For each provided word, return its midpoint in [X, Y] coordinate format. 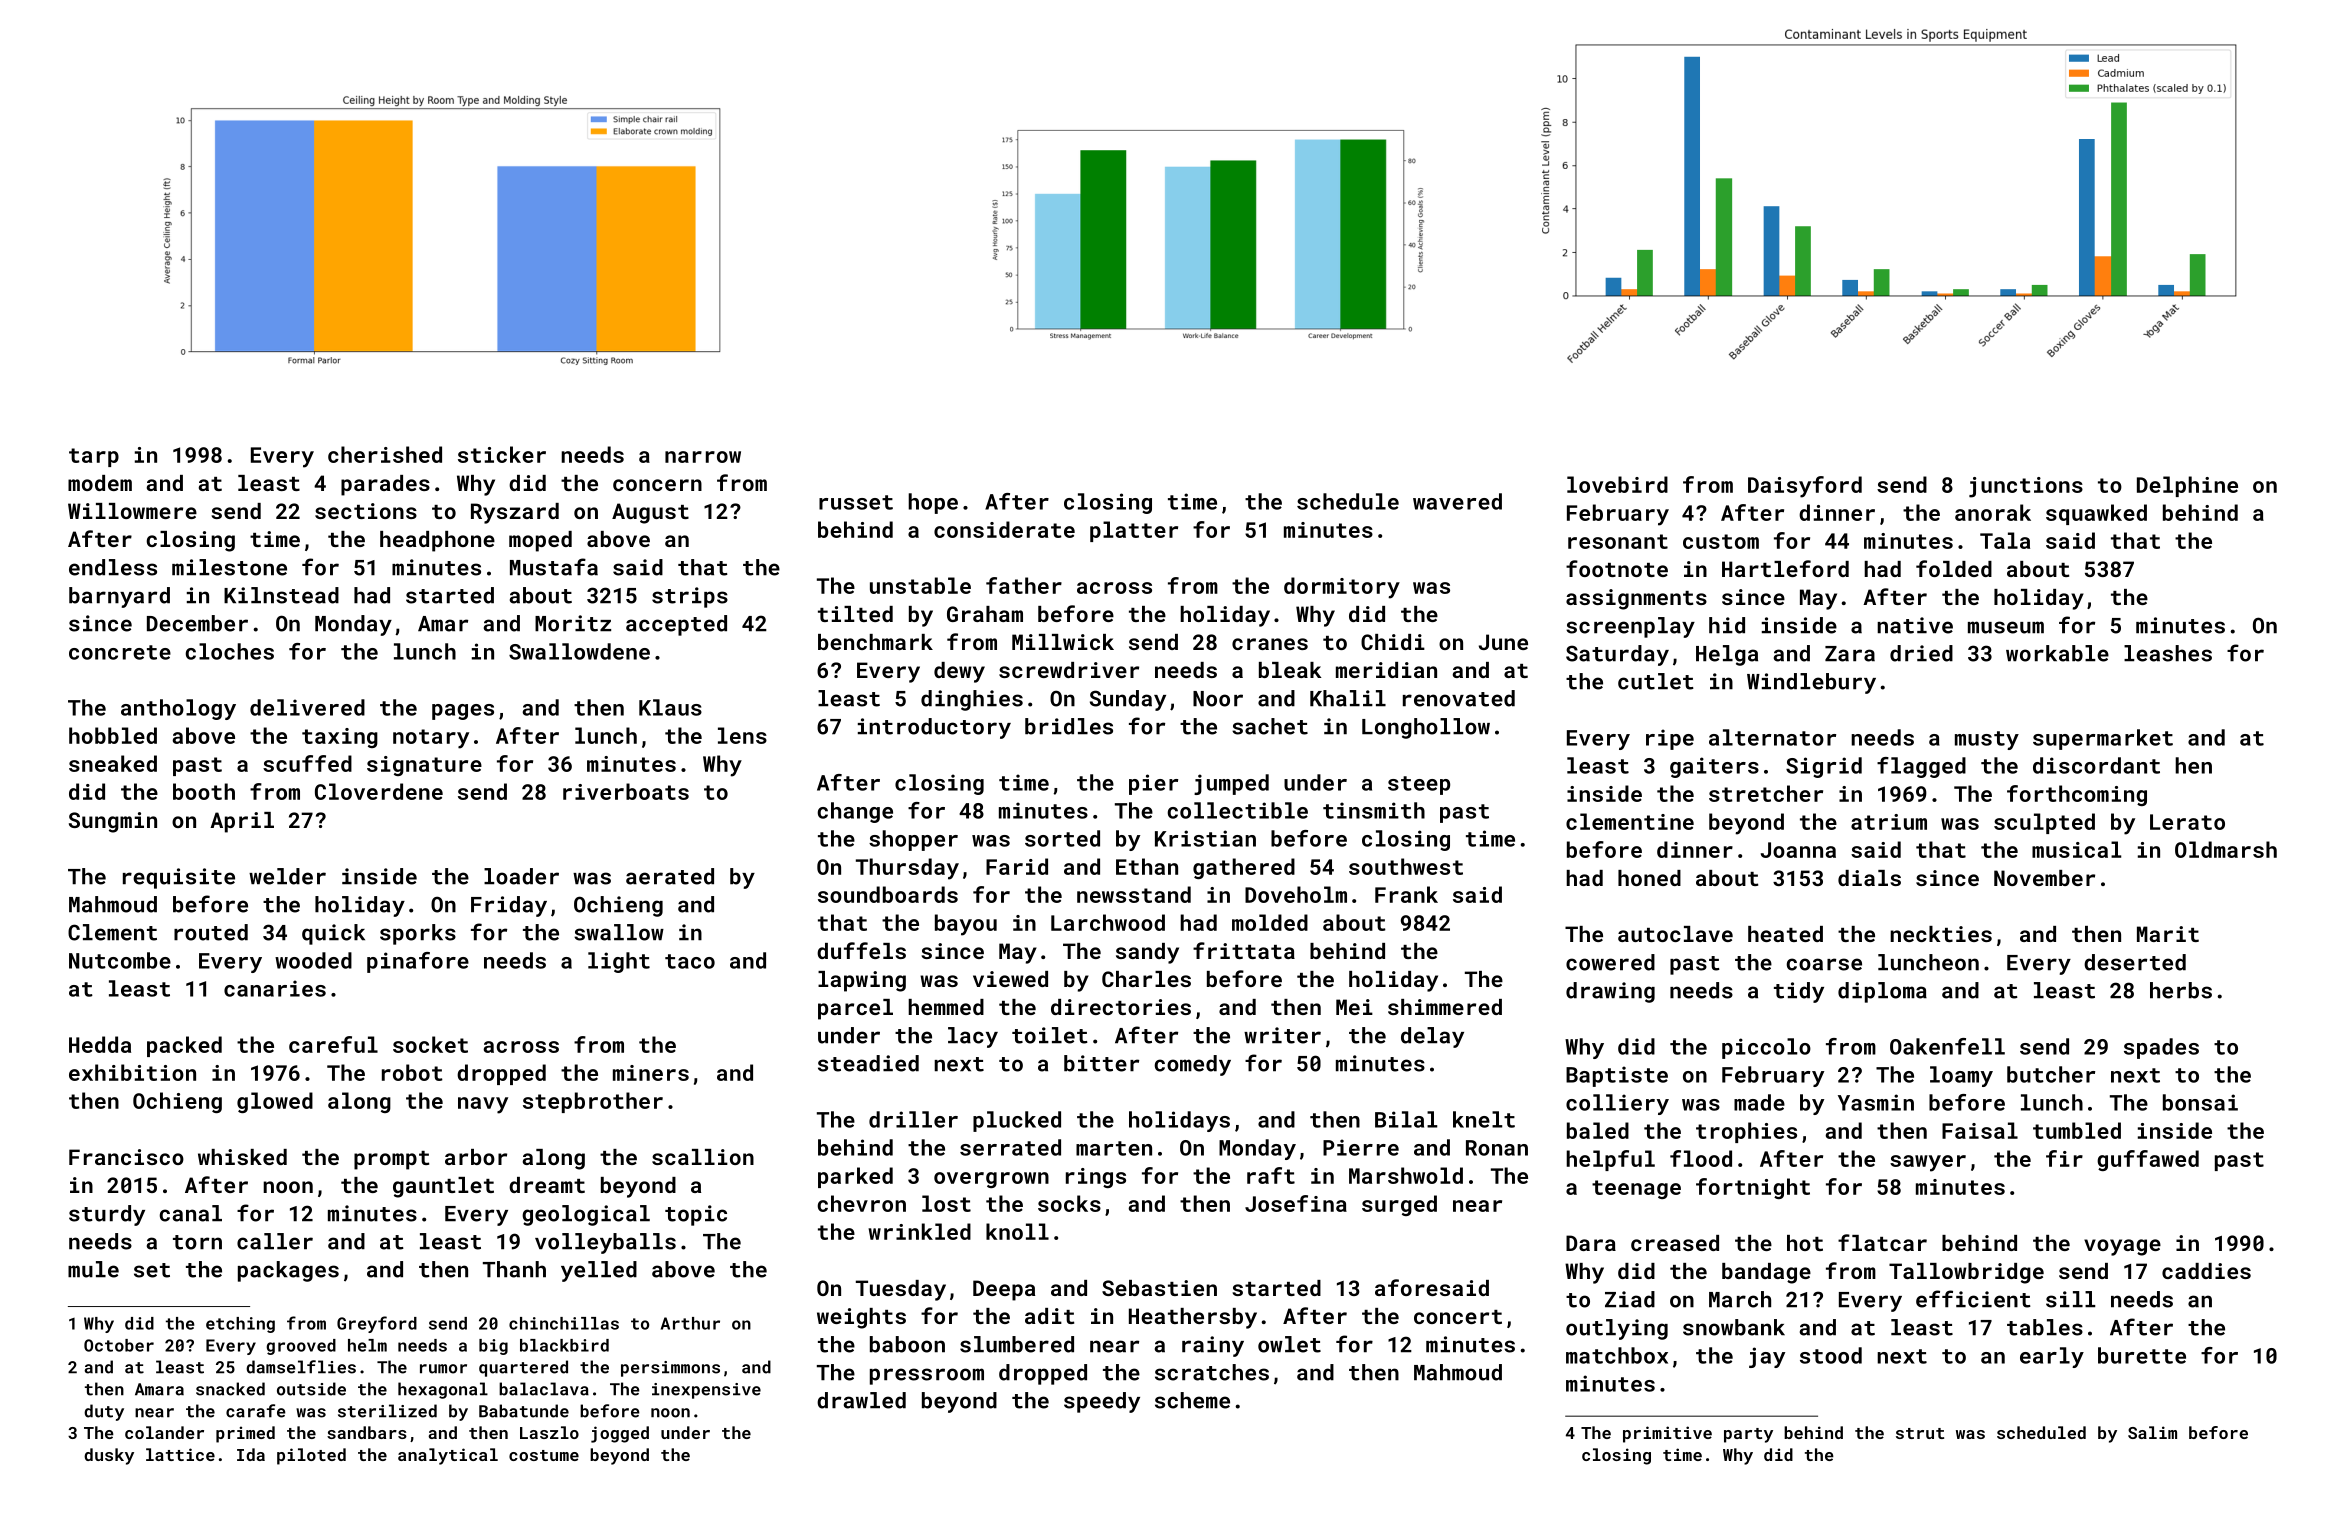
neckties [1941, 934]
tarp [94, 457]
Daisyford [1805, 487]
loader [521, 876]
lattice [180, 1454]
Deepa [1004, 1290]
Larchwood [1108, 922]
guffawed [2148, 1160]
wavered [1457, 501]
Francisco [126, 1157]
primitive [1667, 1434]
